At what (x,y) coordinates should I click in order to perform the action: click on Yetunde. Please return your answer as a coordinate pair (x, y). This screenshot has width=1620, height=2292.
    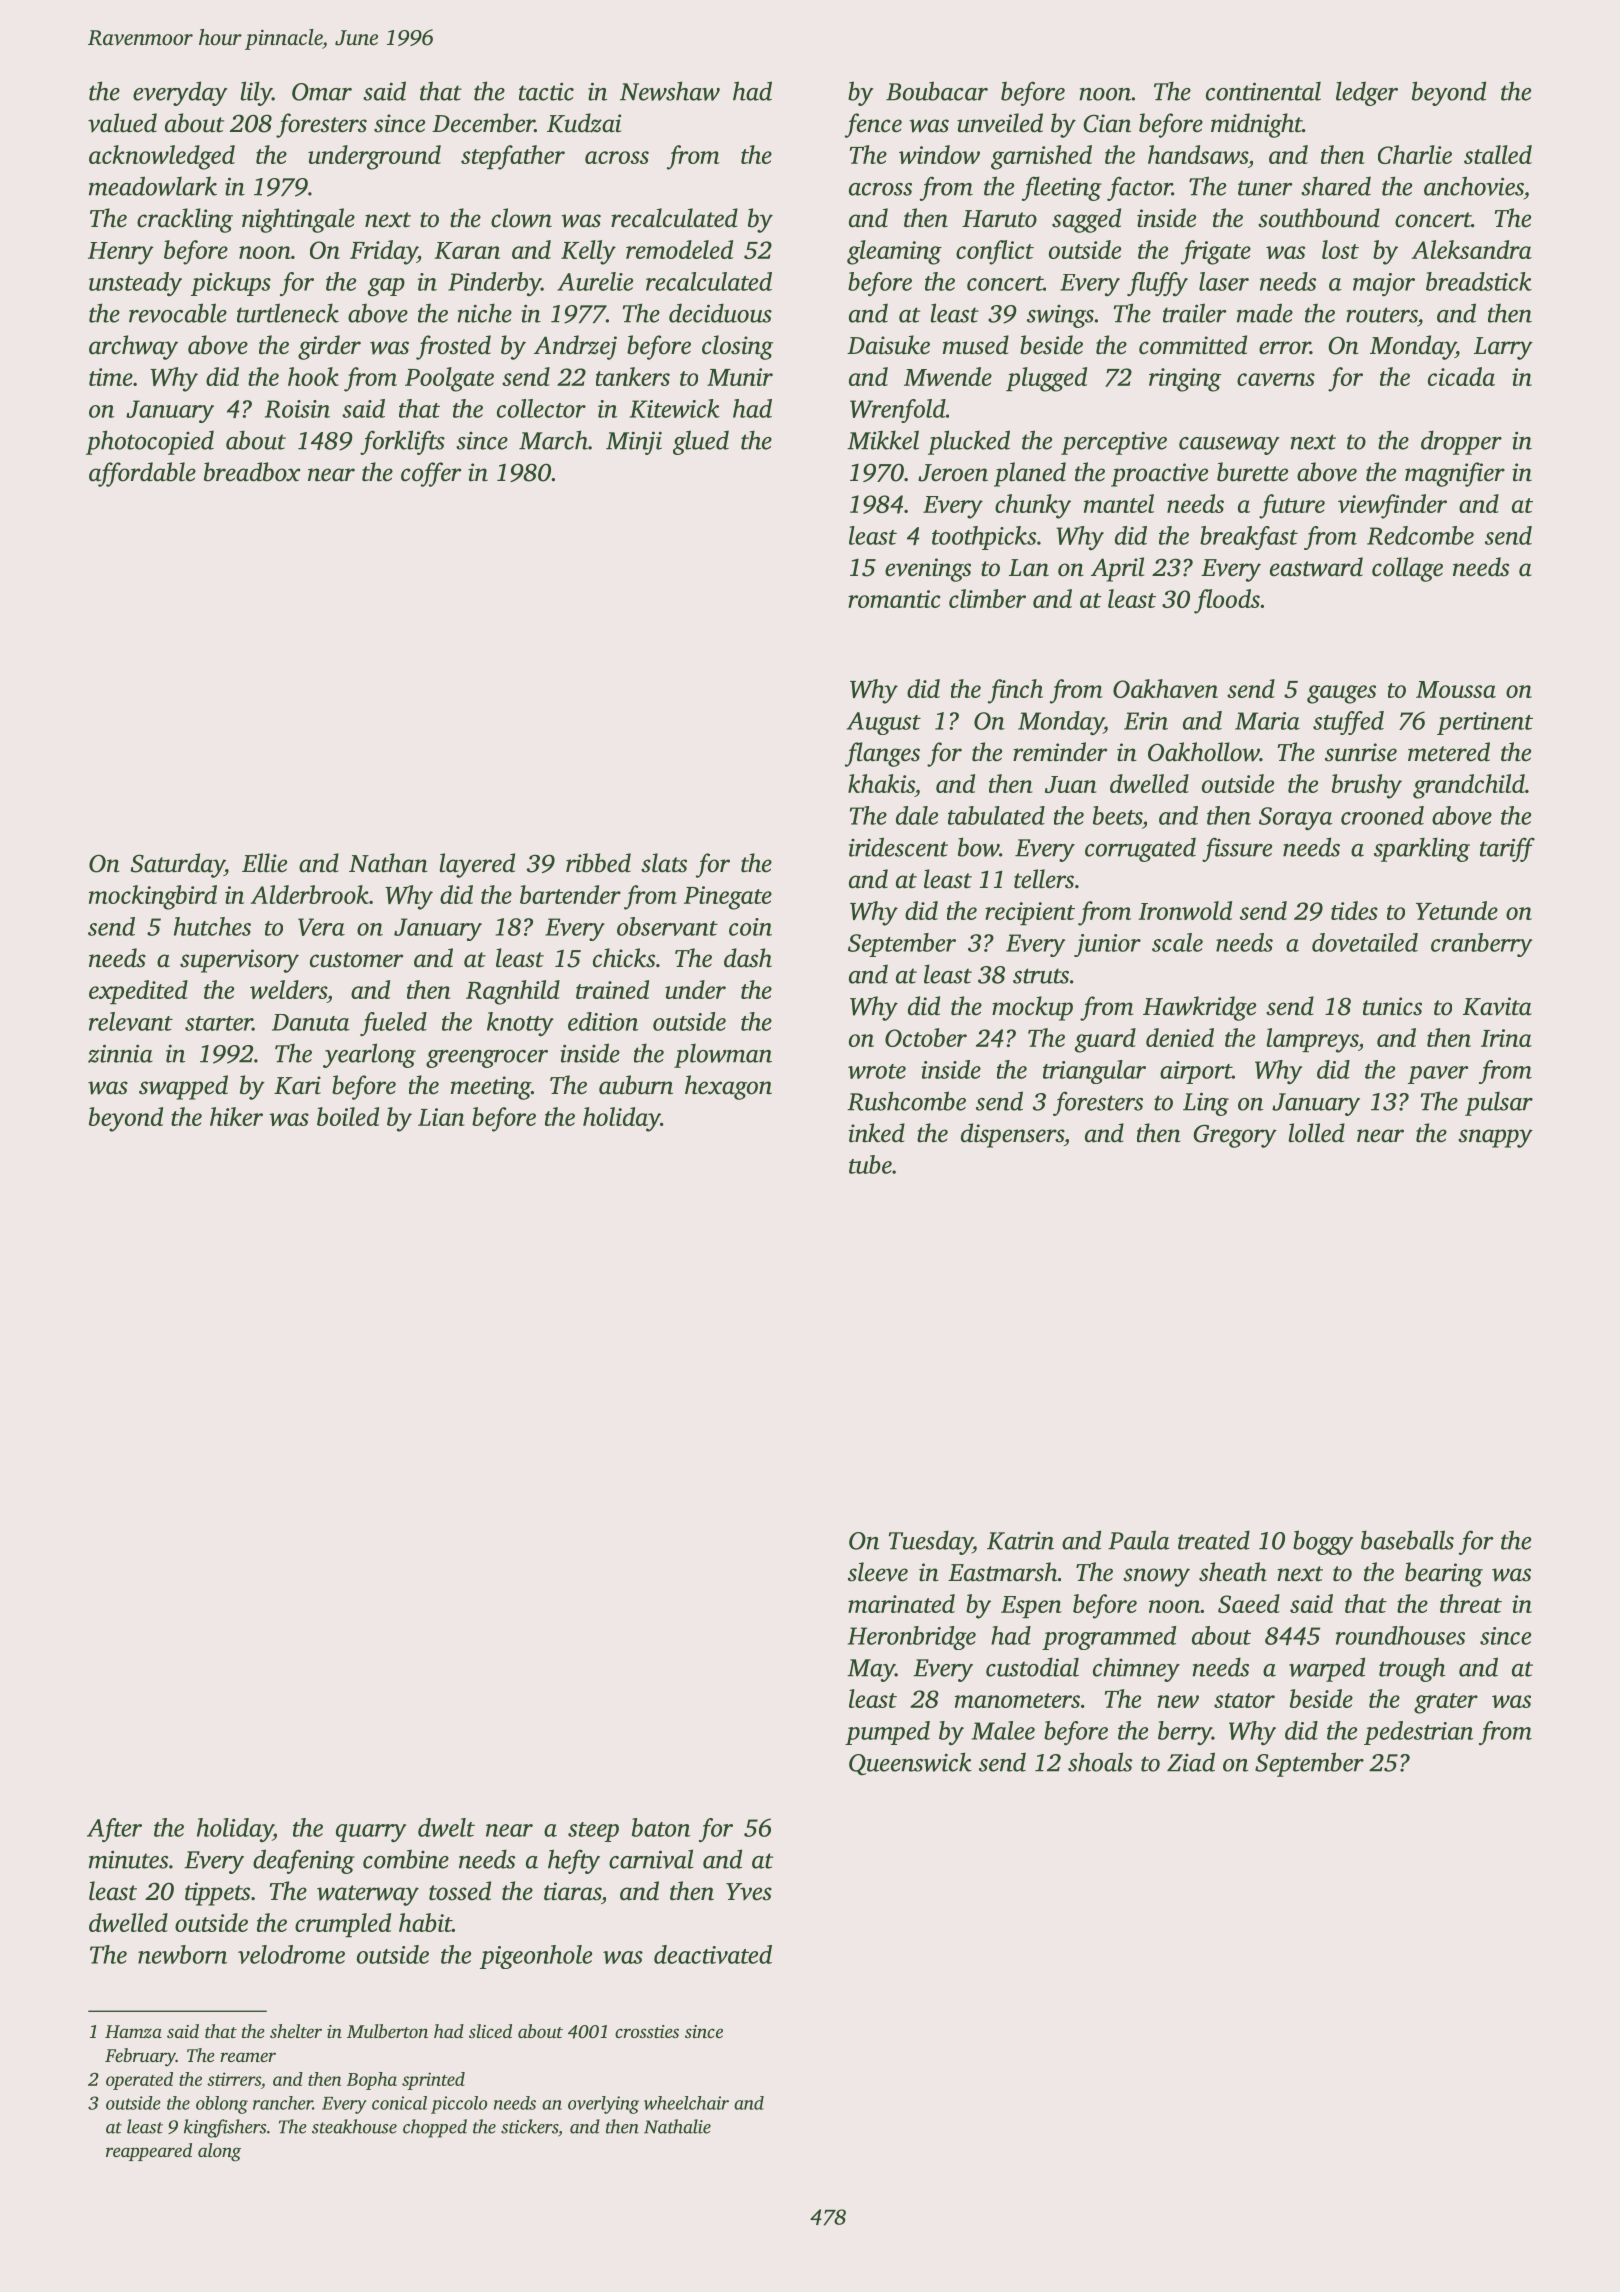
    Looking at the image, I should click on (1457, 910).
